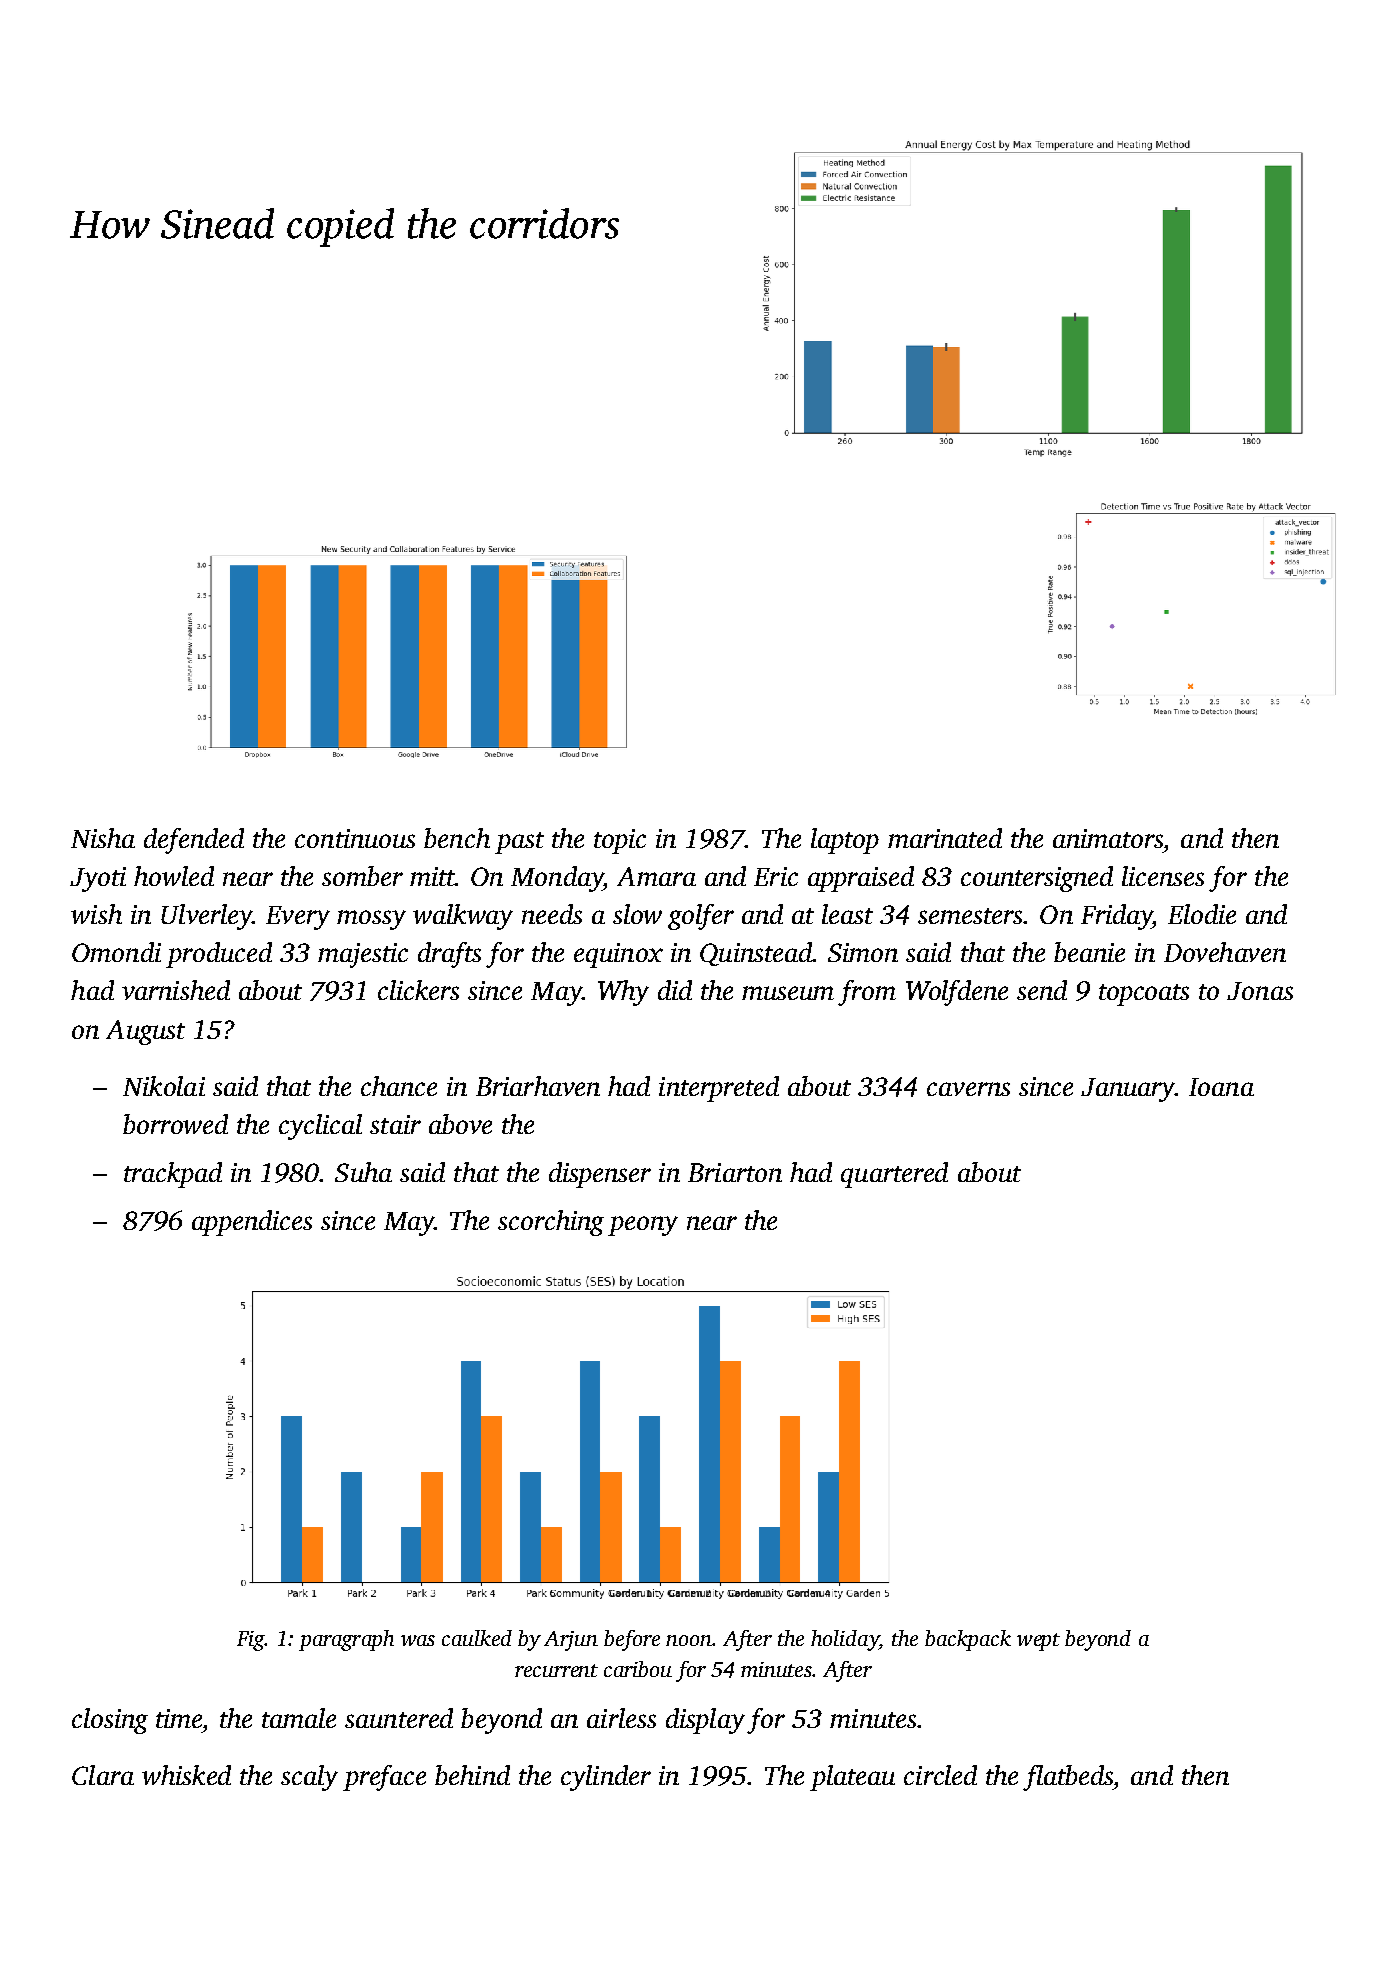 The image size is (1386, 1969). I want to click on Clara, so click(103, 1775).
